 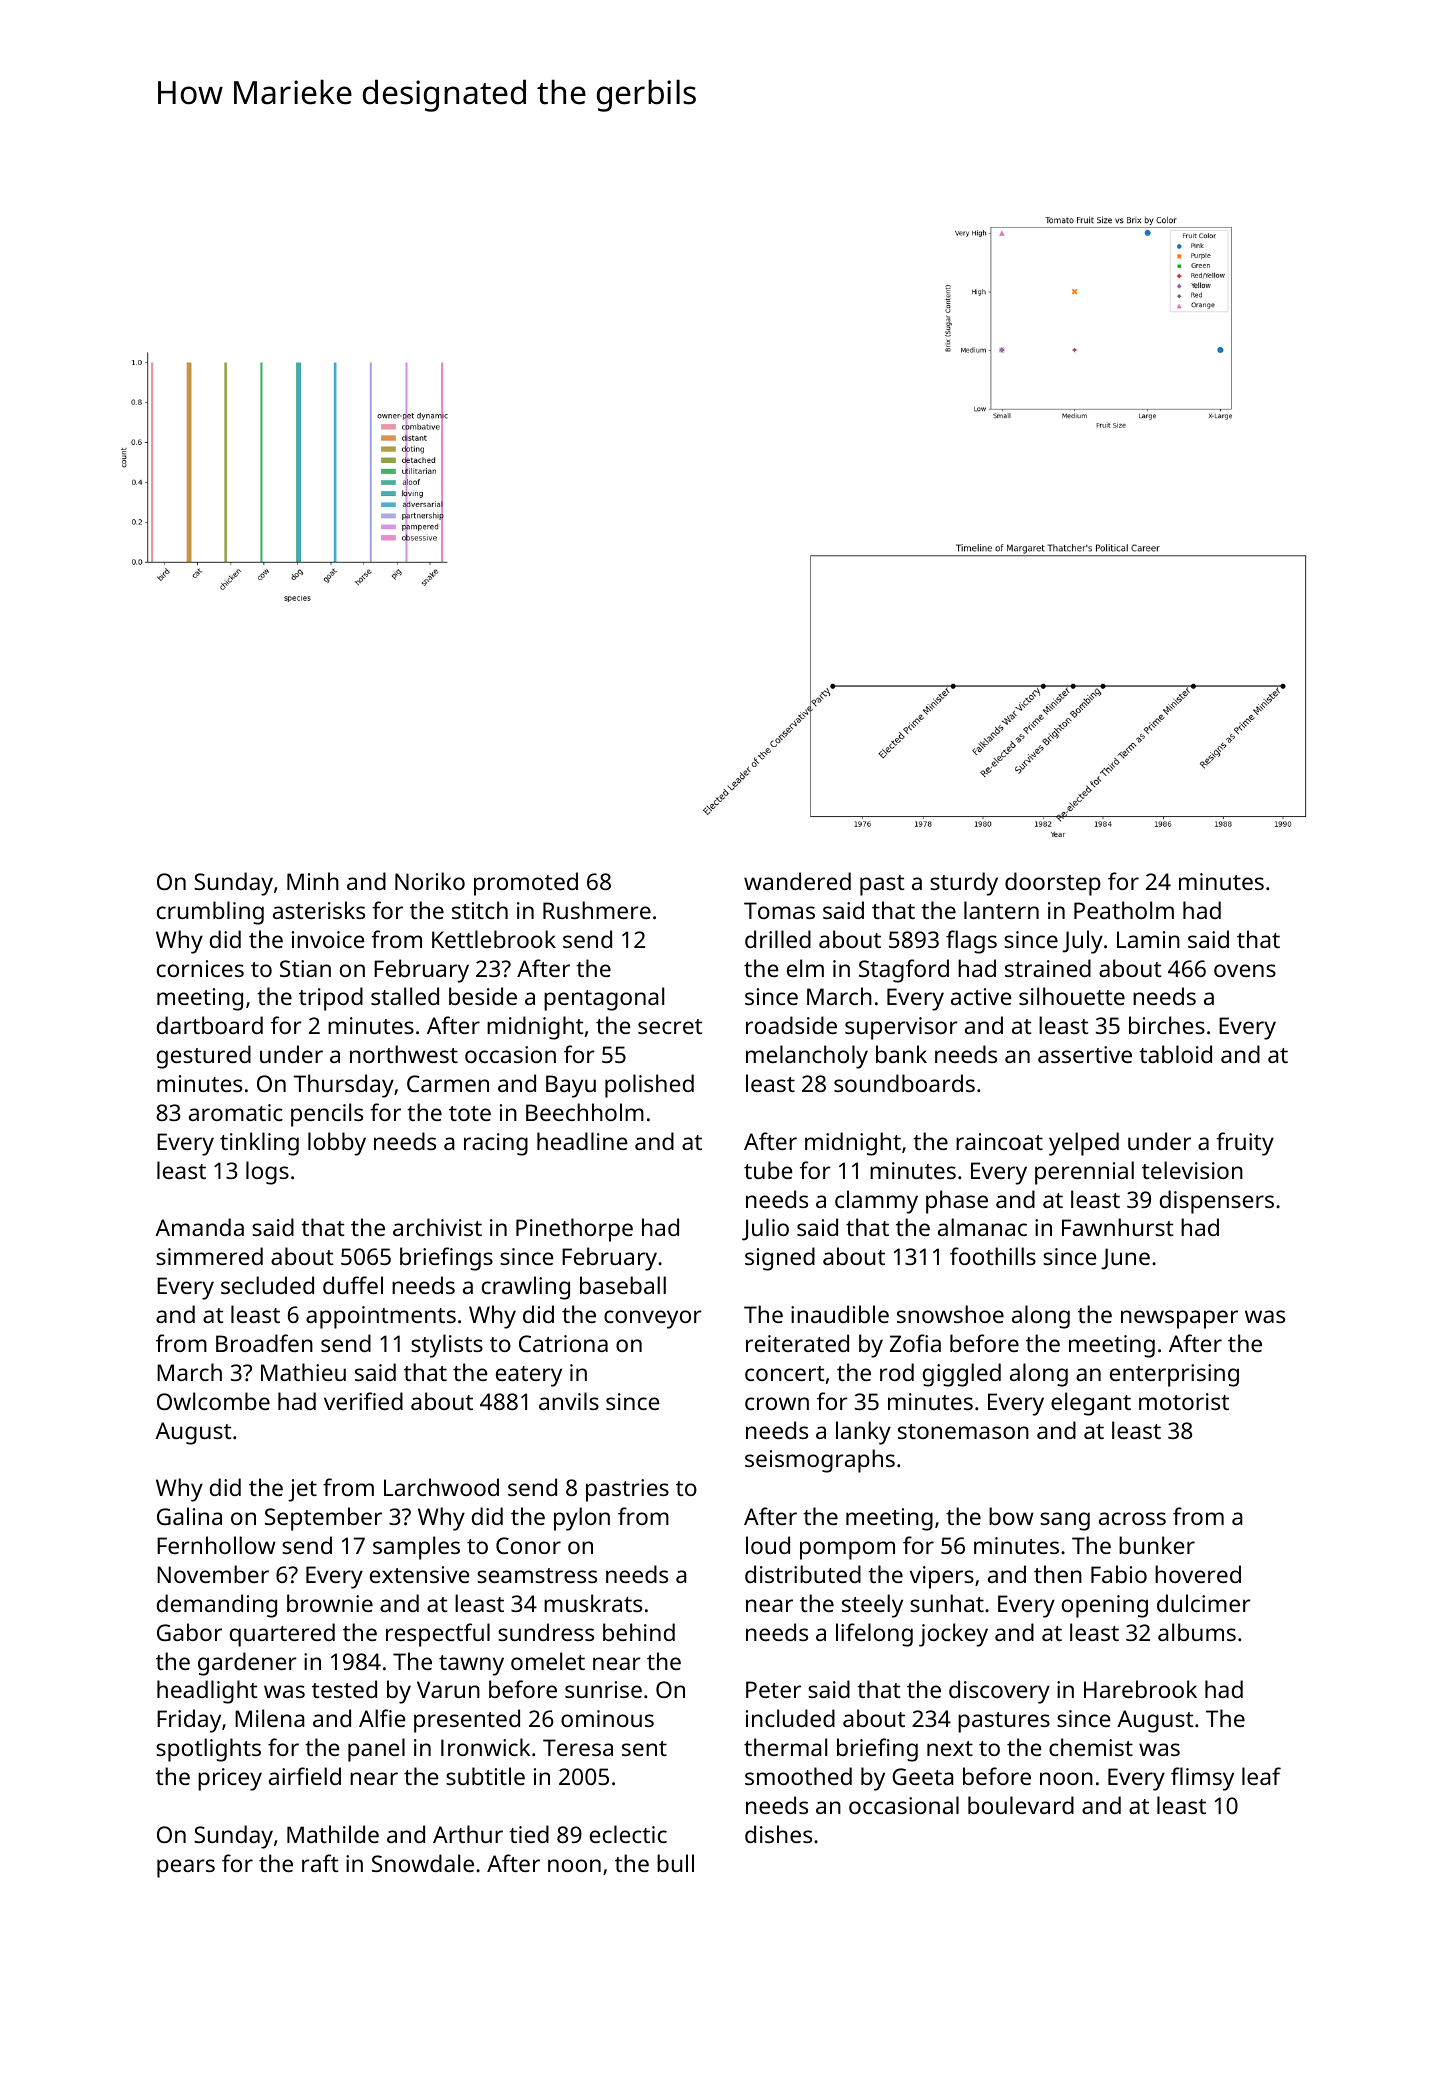 I want to click on tube, so click(x=768, y=1170).
